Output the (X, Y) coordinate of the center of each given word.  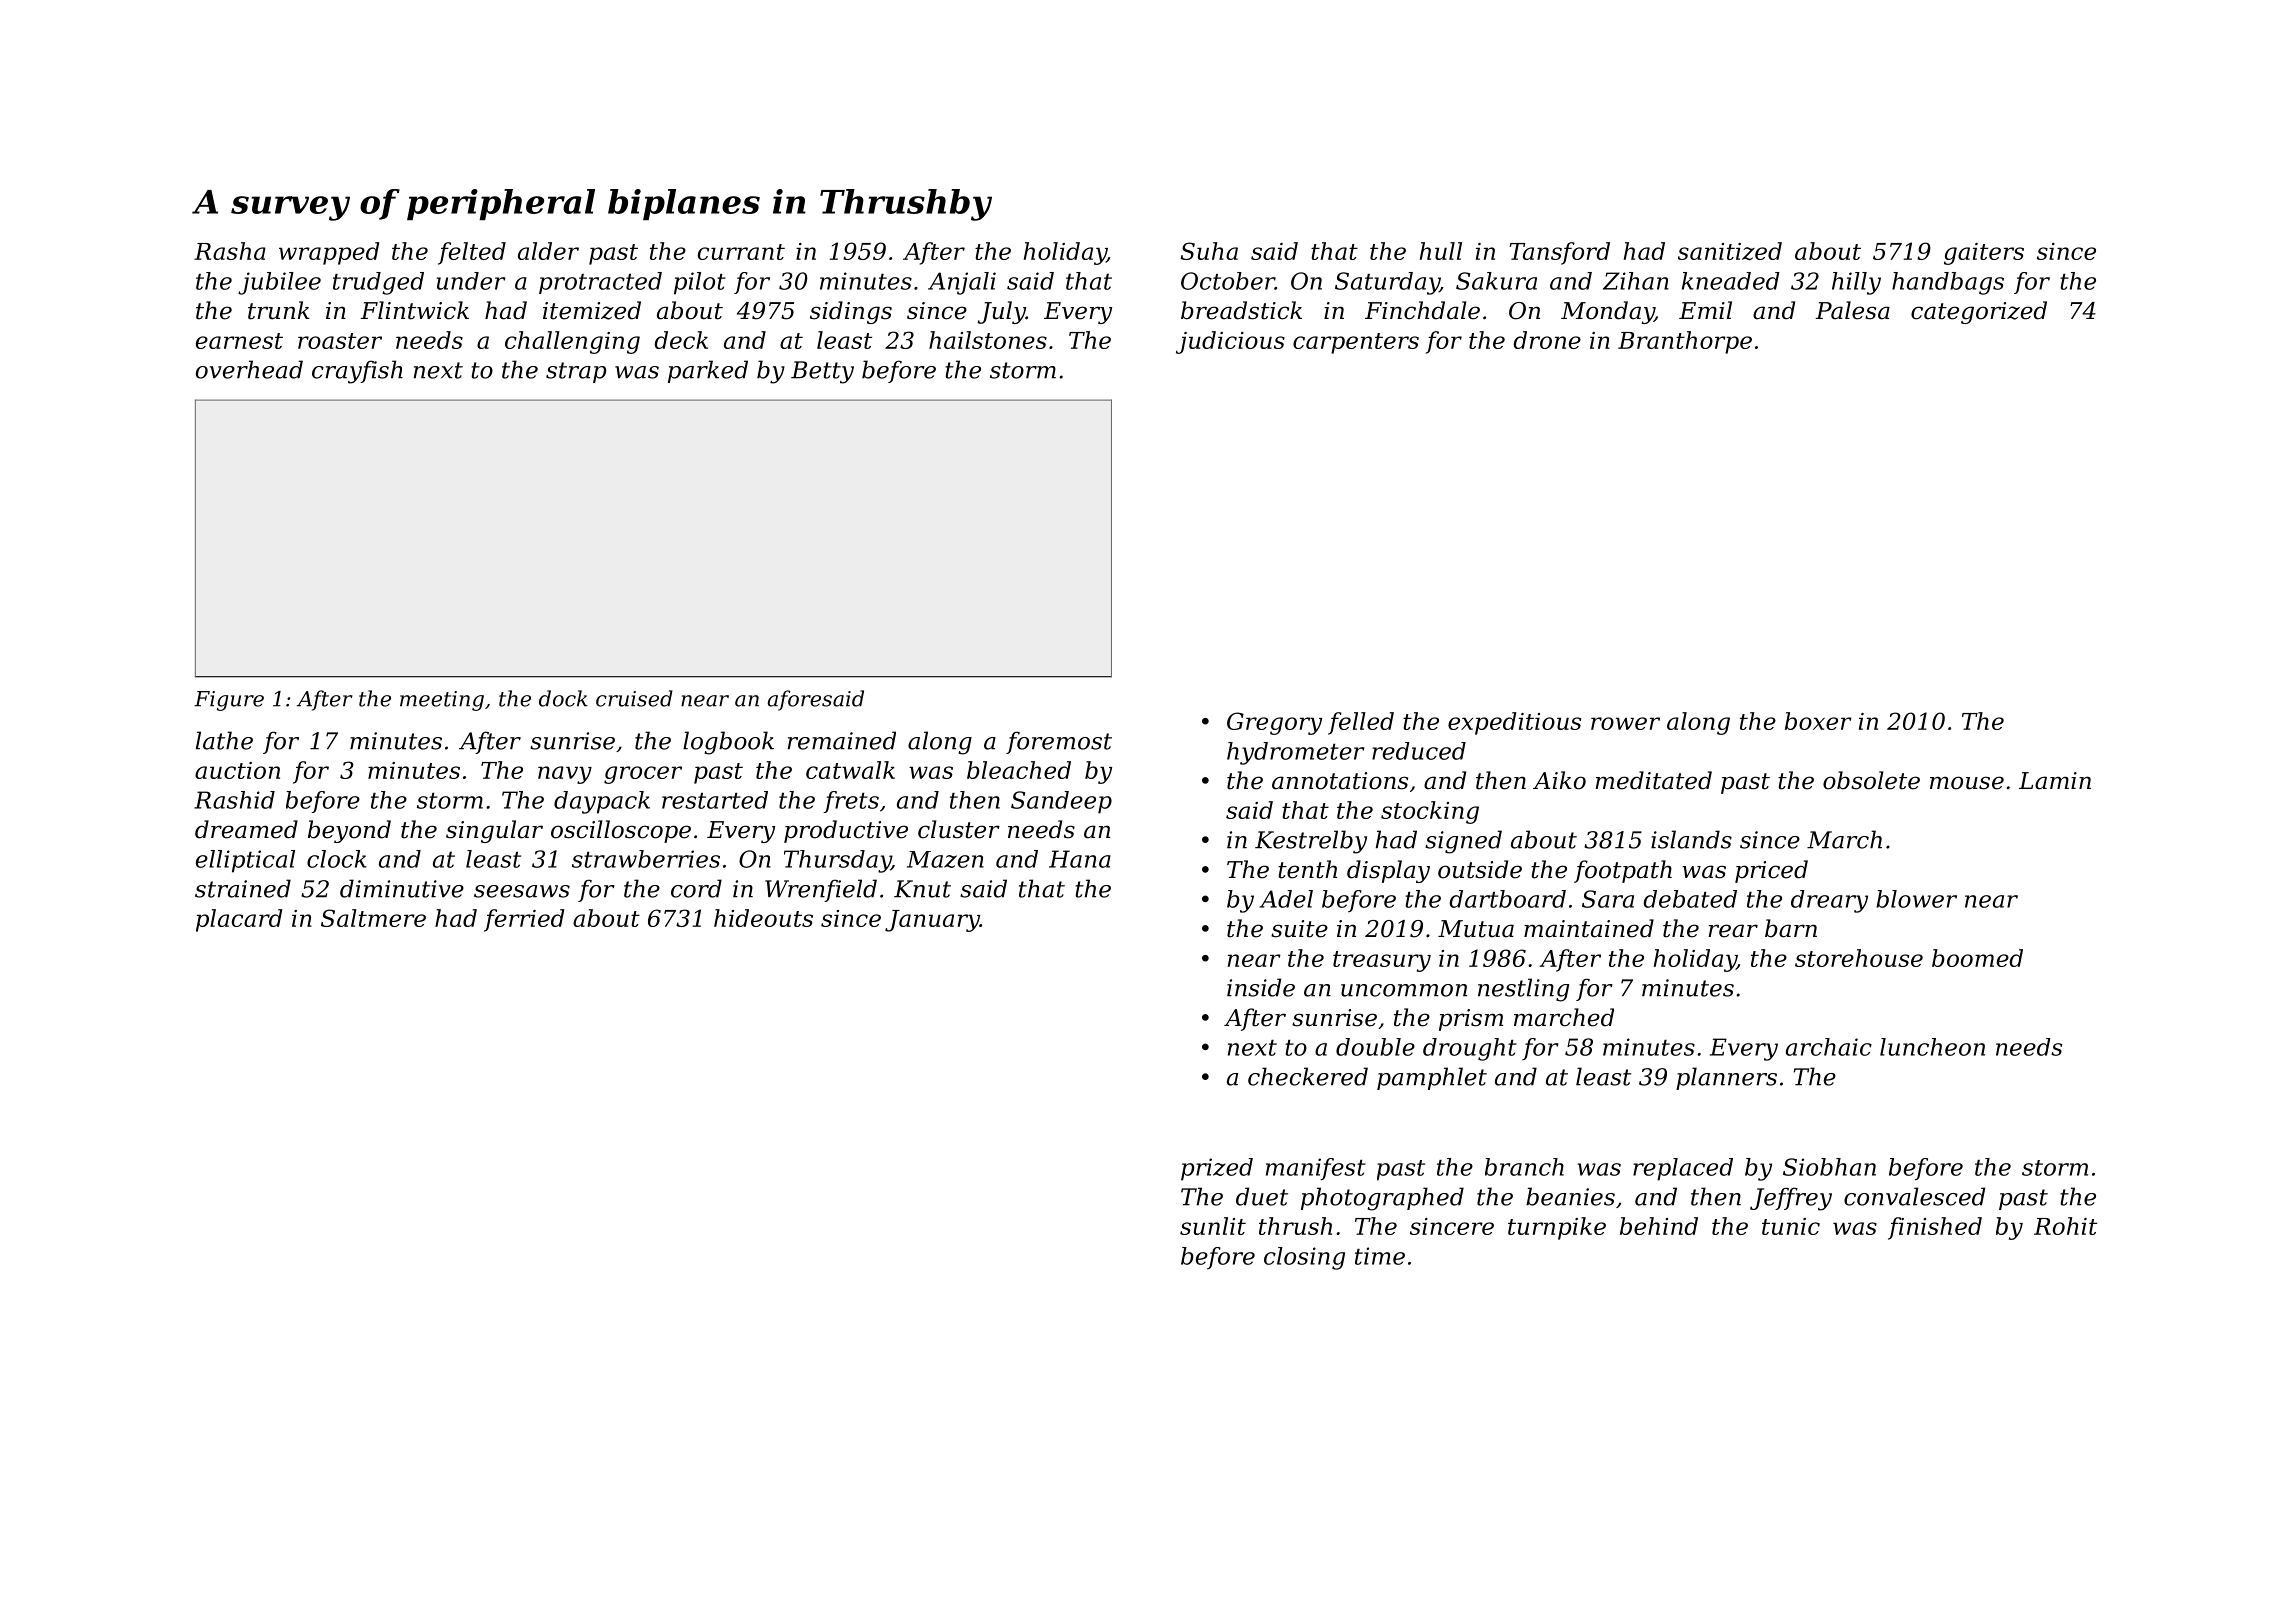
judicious (1230, 342)
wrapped (329, 253)
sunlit (1213, 1226)
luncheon (1932, 1047)
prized (1217, 1169)
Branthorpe (1685, 342)
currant (741, 252)
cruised (634, 698)
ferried (524, 920)
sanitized (1730, 251)
